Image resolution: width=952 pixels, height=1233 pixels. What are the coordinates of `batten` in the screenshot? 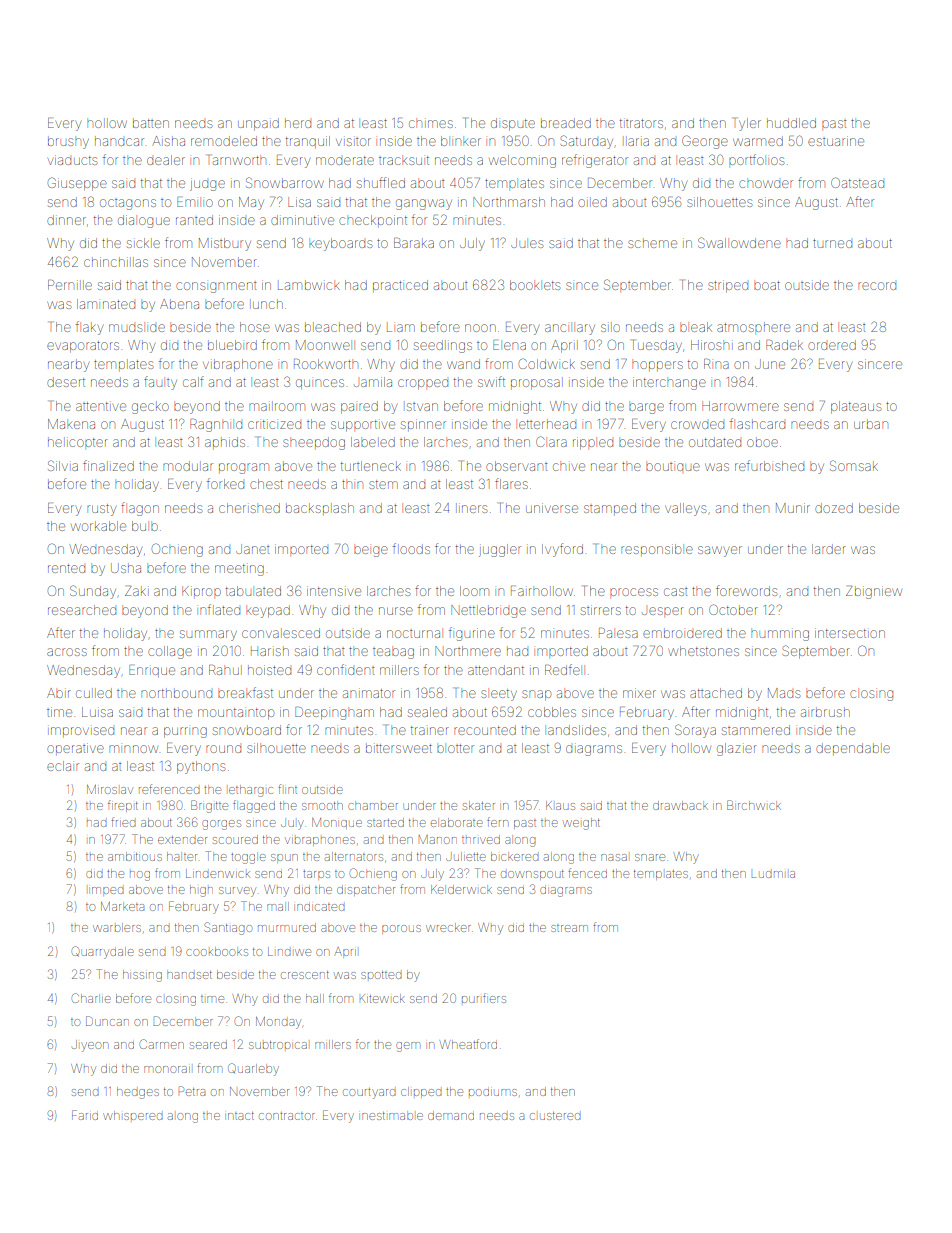 It's located at (151, 123).
